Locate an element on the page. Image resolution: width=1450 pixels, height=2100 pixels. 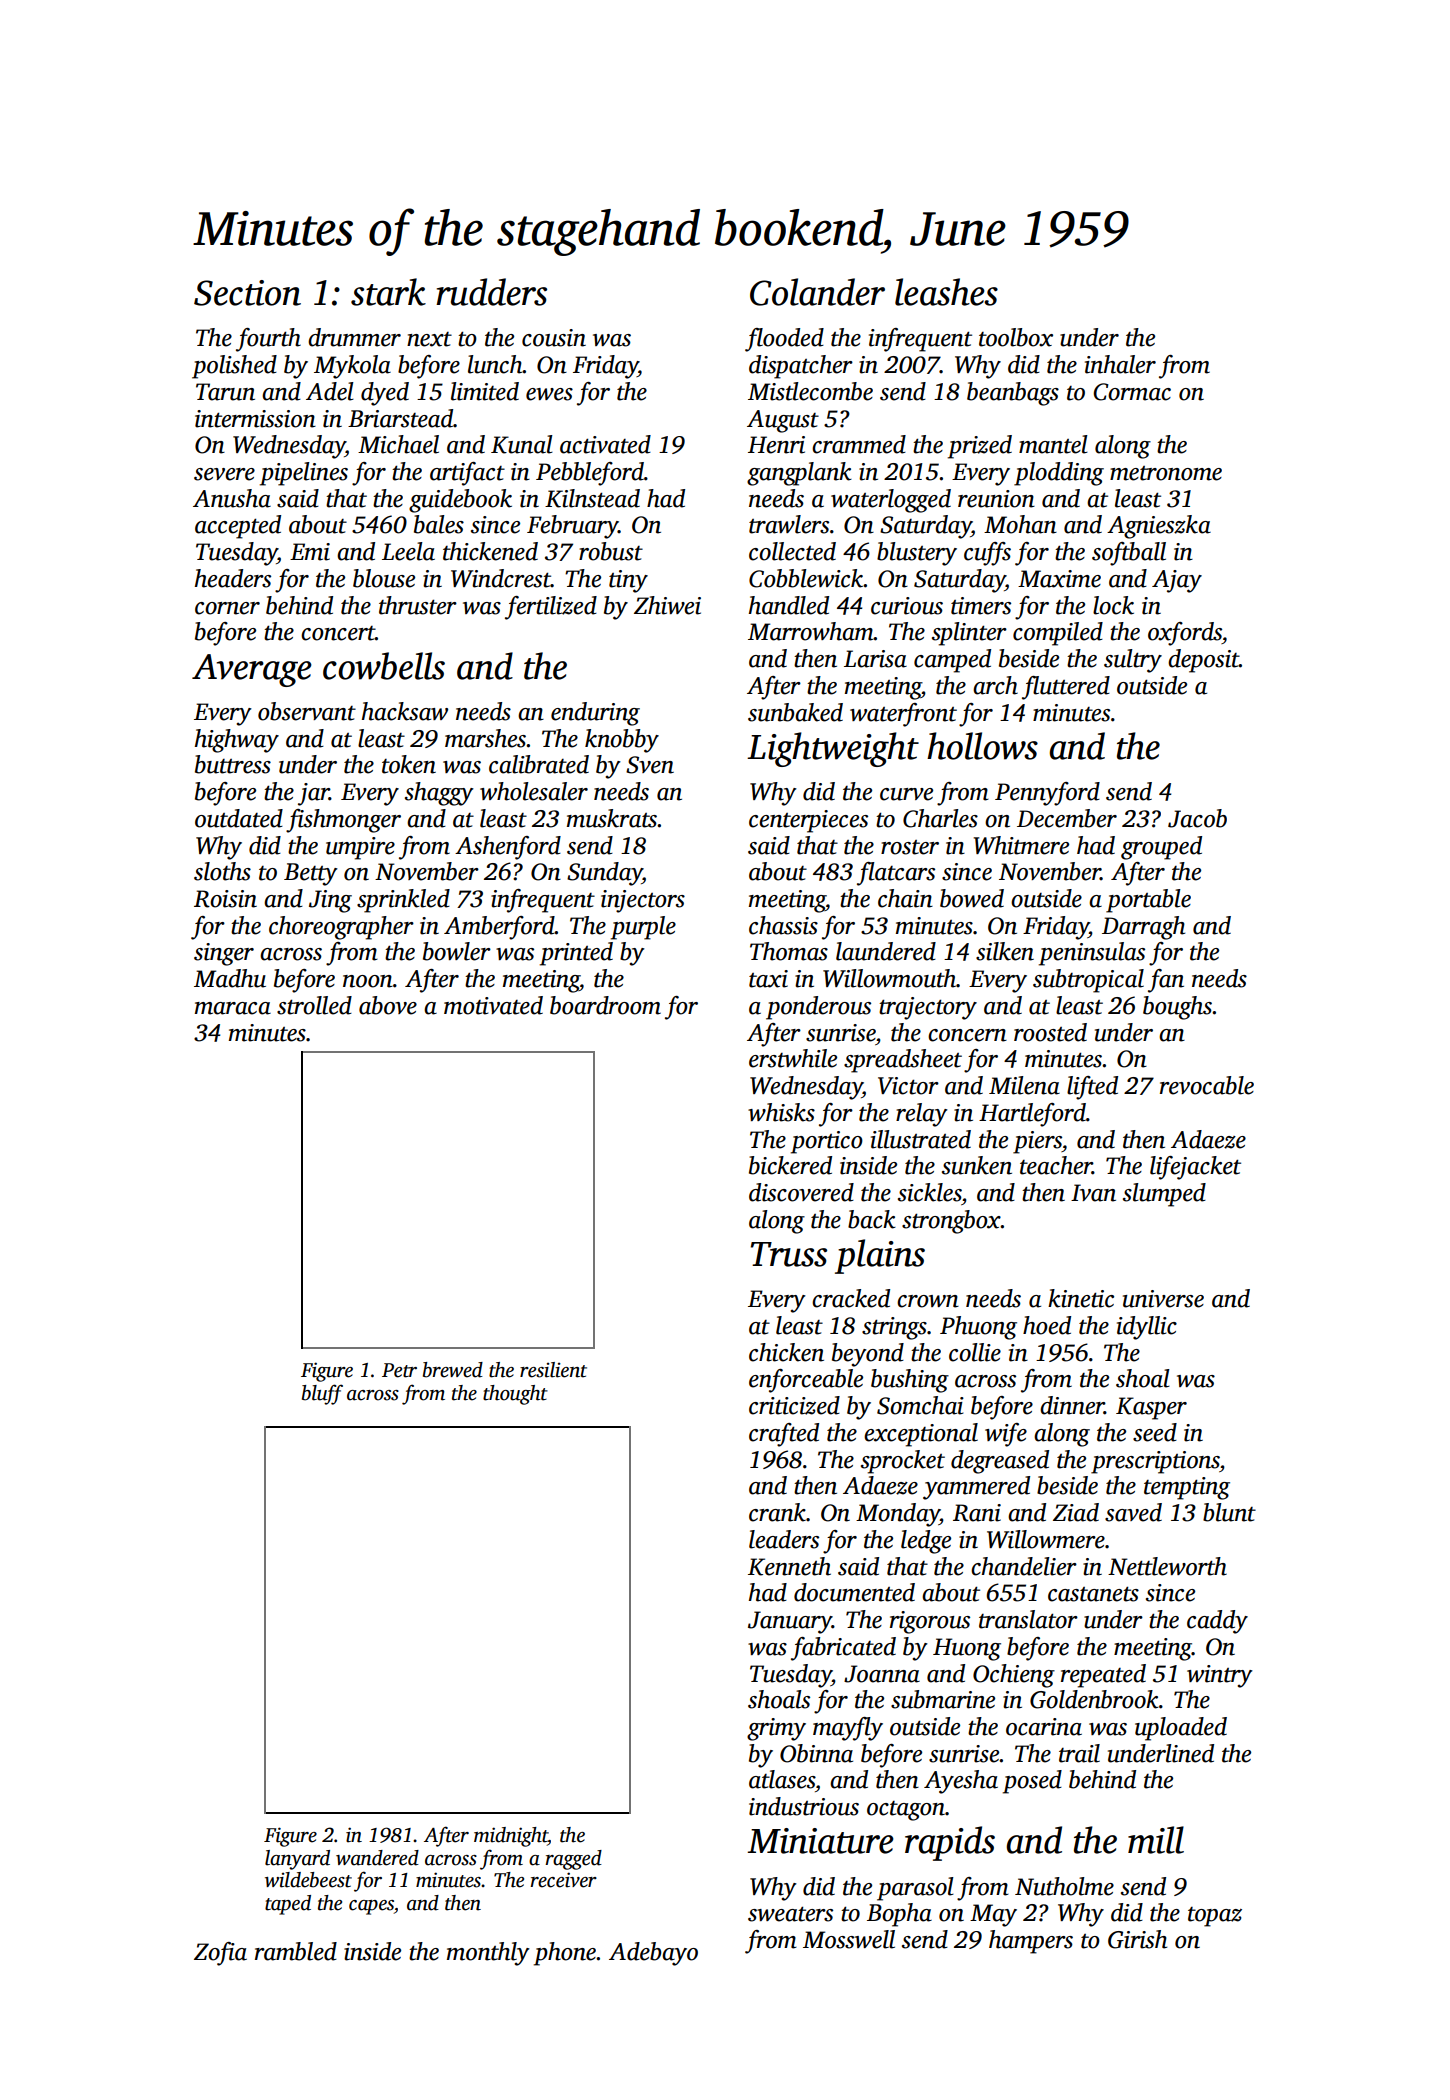
beanbags is located at coordinates (1013, 394).
